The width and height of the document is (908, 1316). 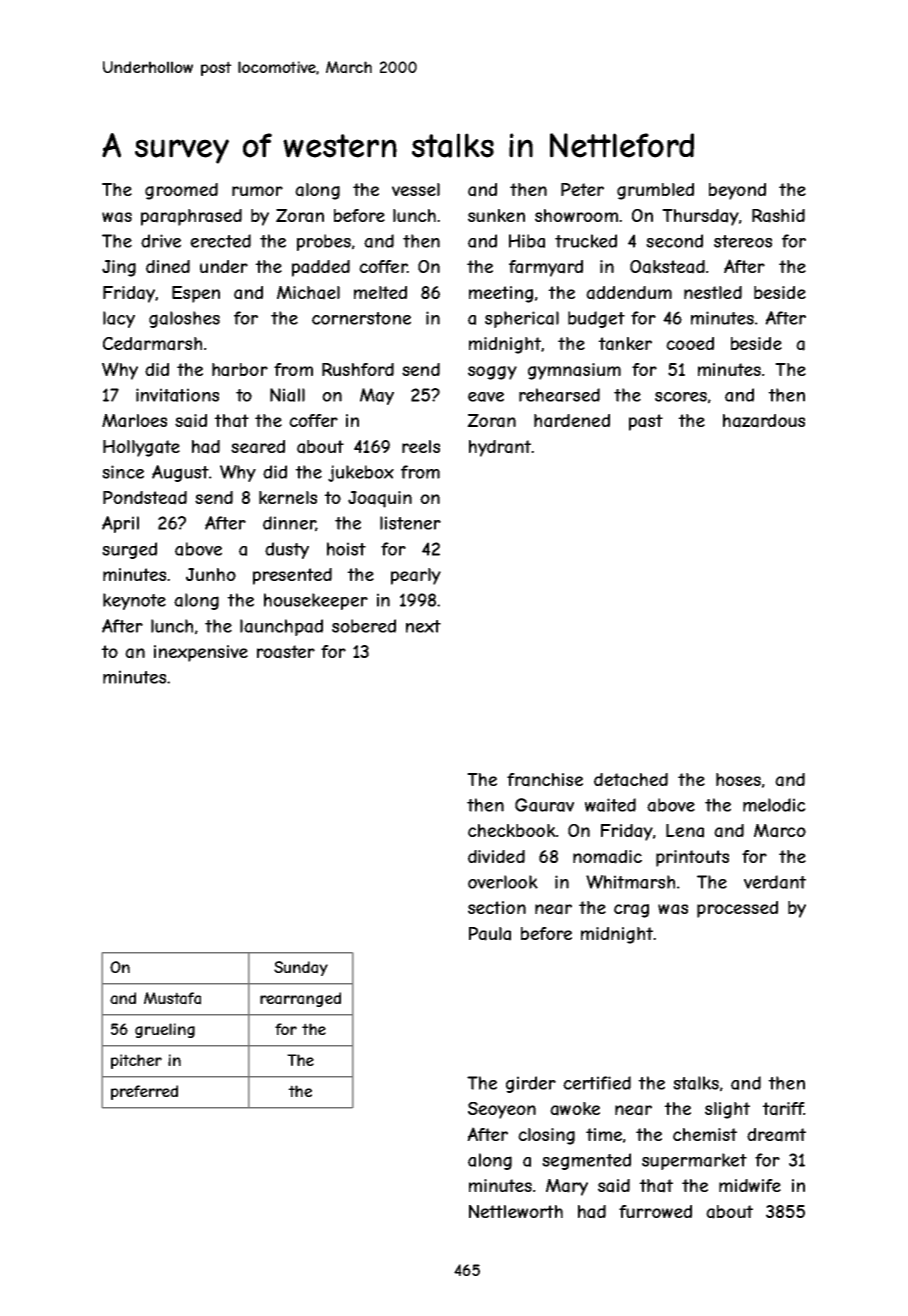 I want to click on pearly, so click(x=416, y=576).
